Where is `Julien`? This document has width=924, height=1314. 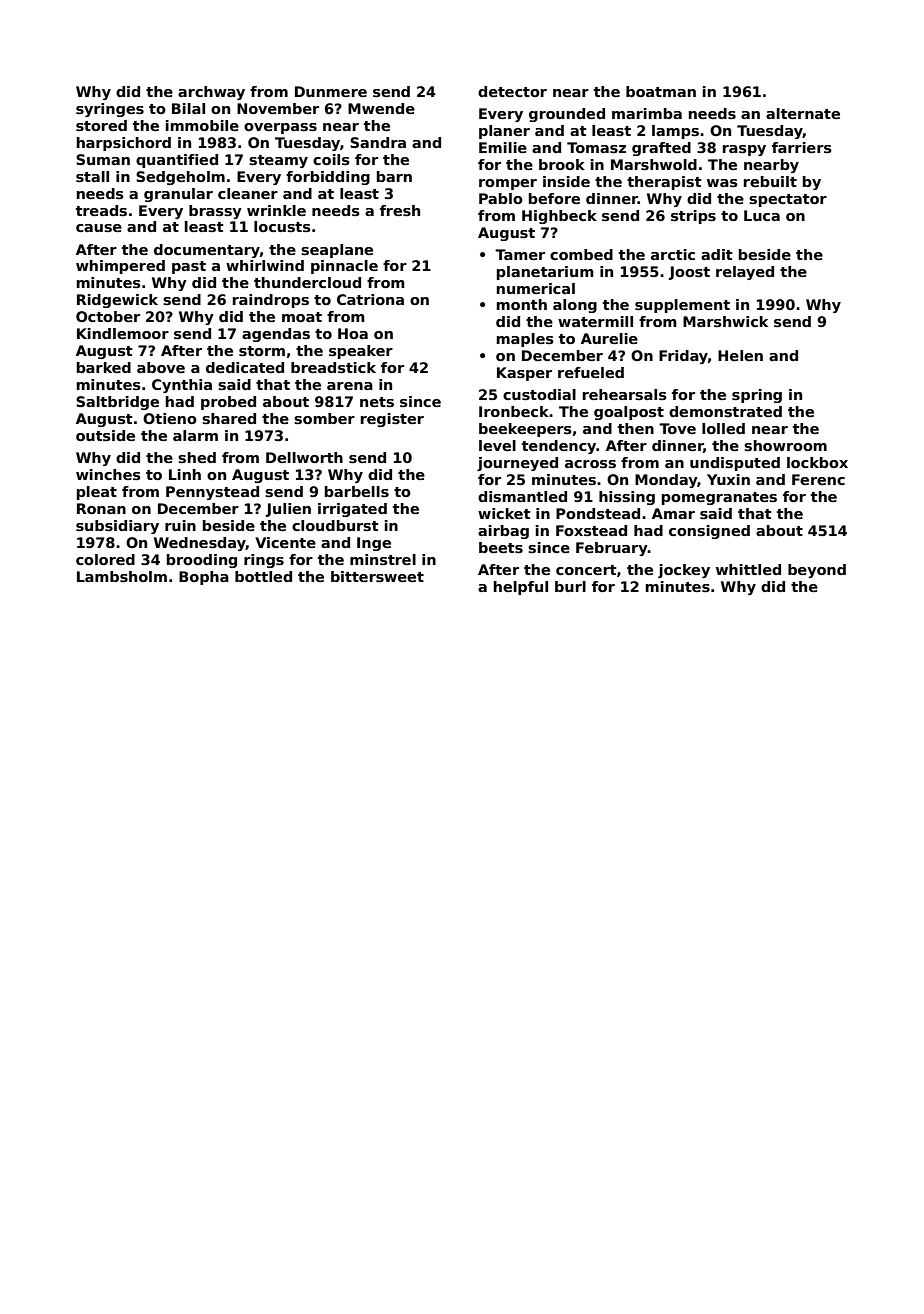 Julien is located at coordinates (288, 510).
